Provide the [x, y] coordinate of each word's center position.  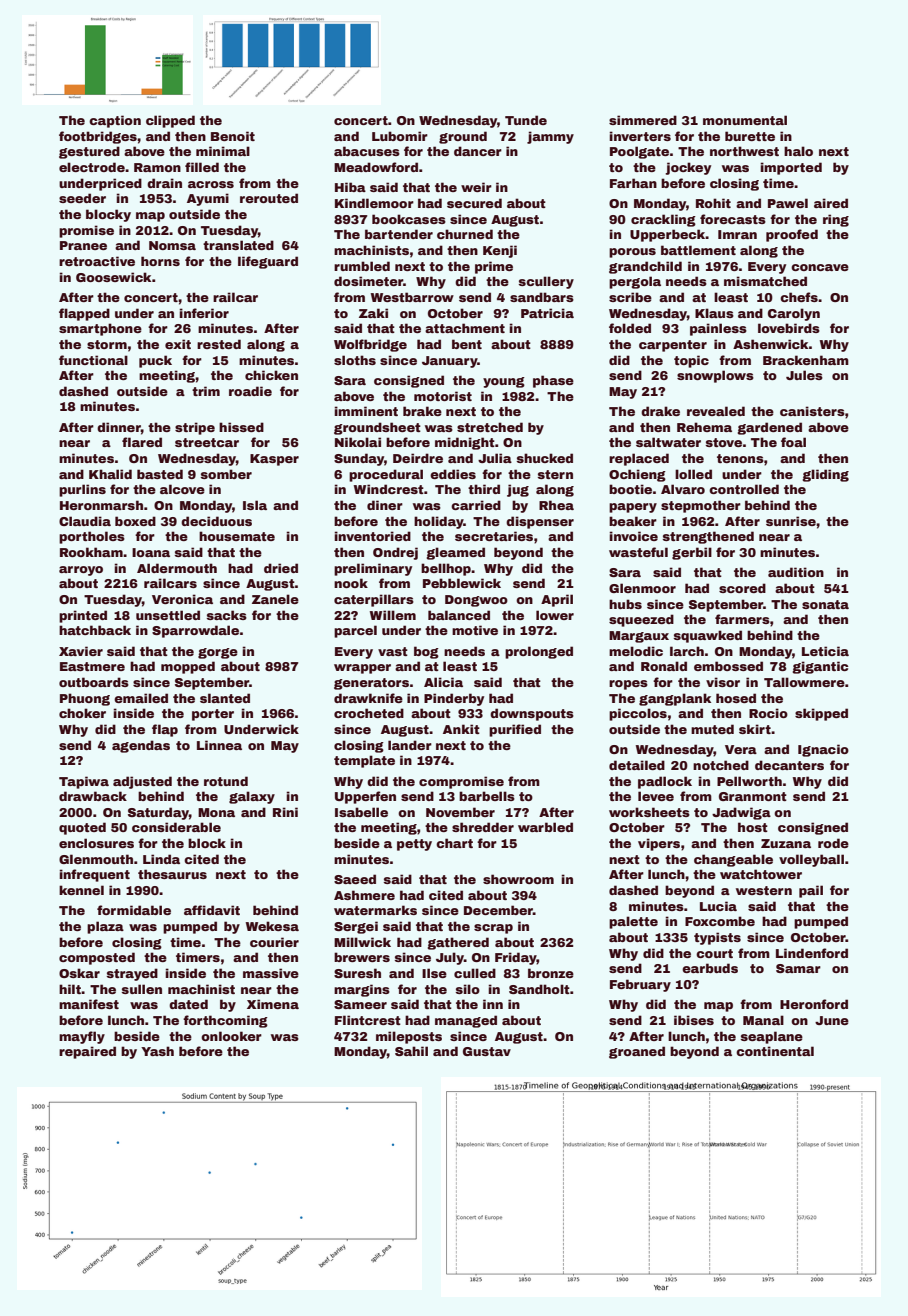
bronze [551, 973]
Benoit [233, 136]
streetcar [207, 442]
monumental [745, 120]
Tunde [526, 120]
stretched [490, 427]
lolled [693, 474]
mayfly [82, 1037]
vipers [659, 844]
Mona [216, 812]
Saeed [355, 879]
